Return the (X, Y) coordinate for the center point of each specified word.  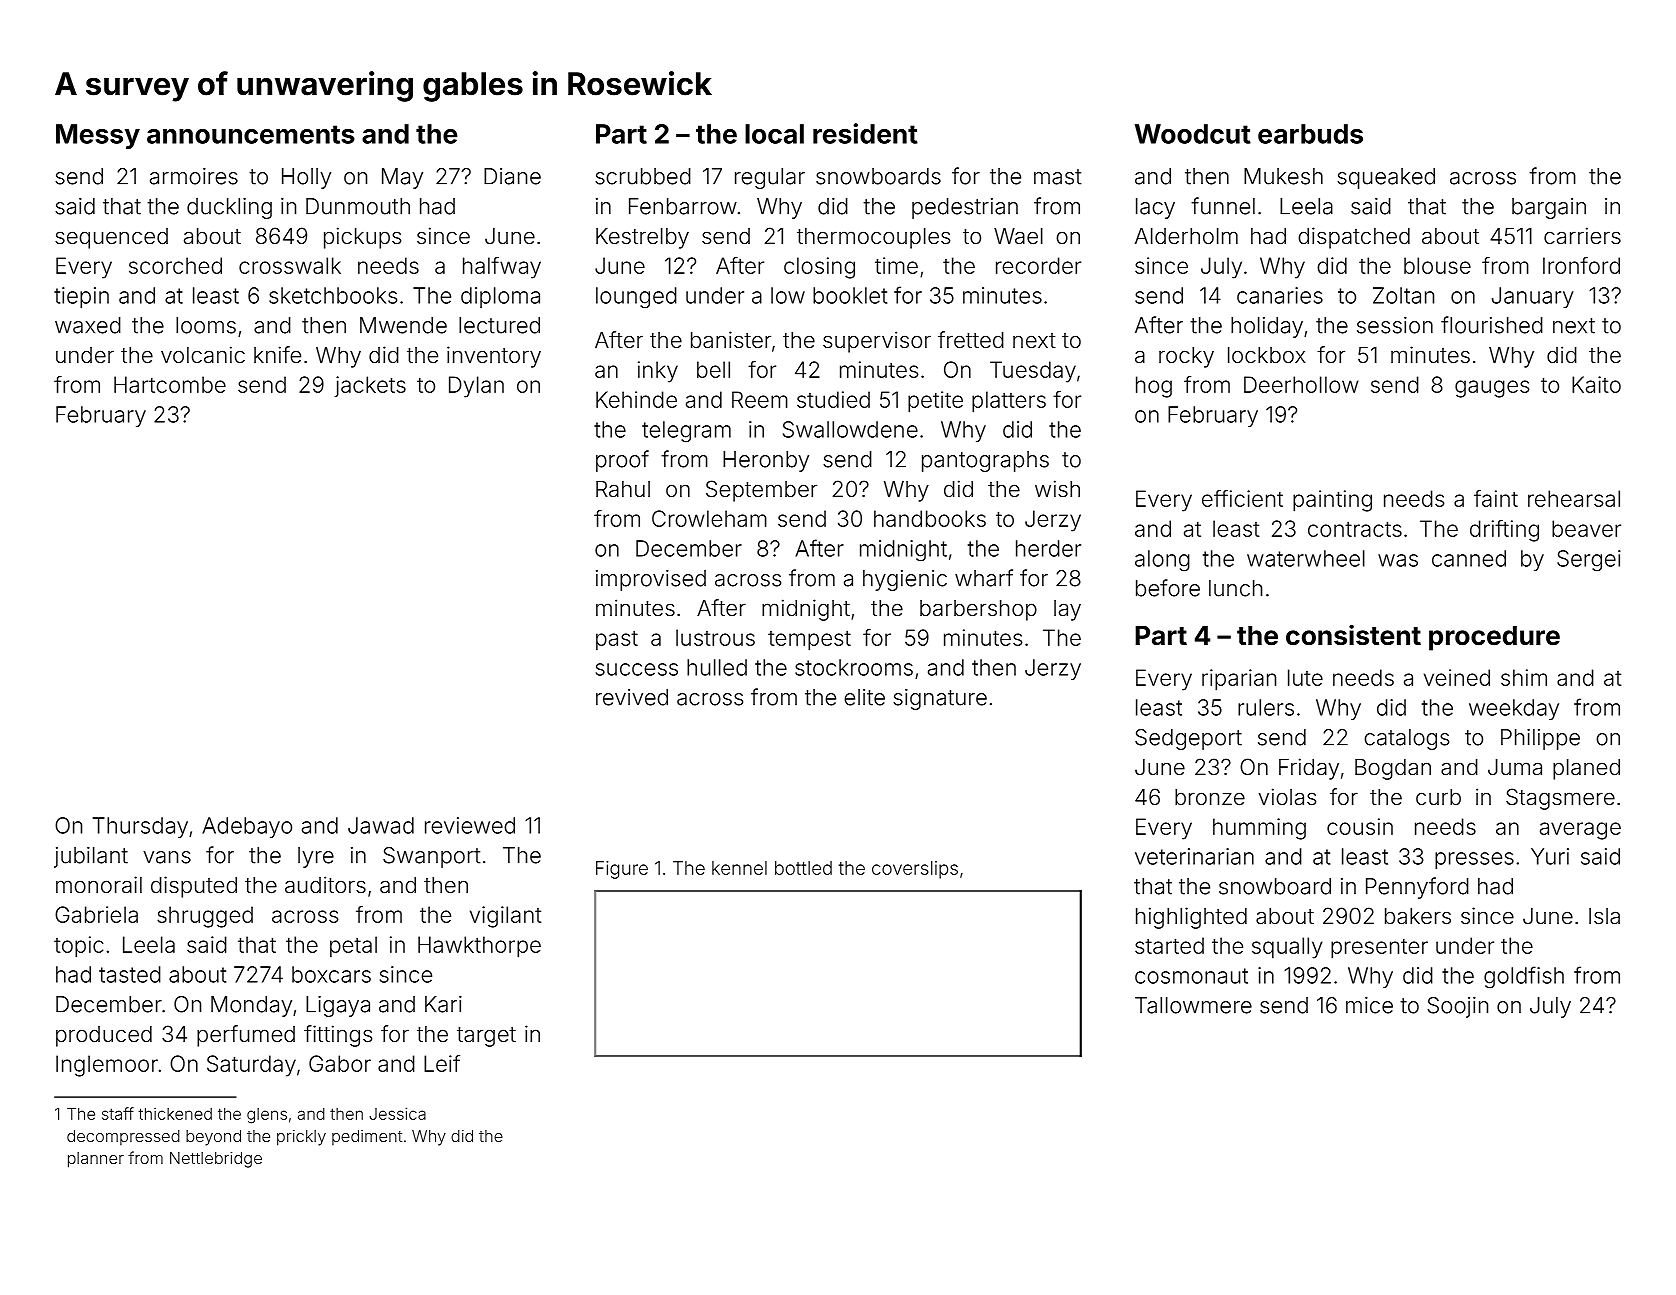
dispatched (1354, 238)
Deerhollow (1301, 384)
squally (1287, 948)
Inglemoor (107, 1066)
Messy (98, 136)
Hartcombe (170, 384)
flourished (1492, 325)
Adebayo (247, 827)
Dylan (476, 387)
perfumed (246, 1036)
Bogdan (1393, 769)
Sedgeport (1188, 739)
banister (731, 340)
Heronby (766, 461)
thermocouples (873, 238)
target (486, 1037)
